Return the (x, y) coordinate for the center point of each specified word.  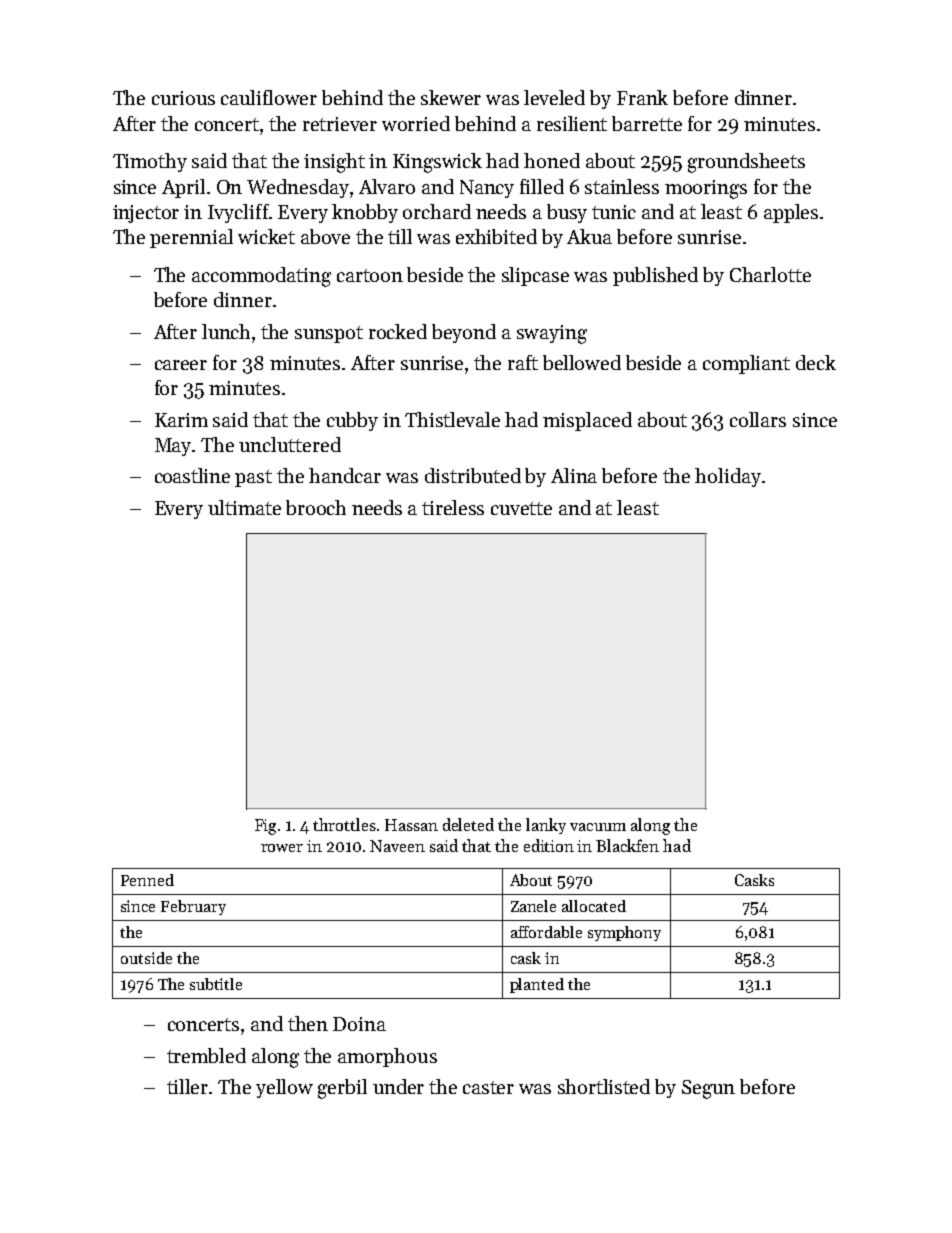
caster (488, 1087)
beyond (464, 333)
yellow (284, 1088)
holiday (728, 477)
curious (183, 98)
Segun (708, 1089)
